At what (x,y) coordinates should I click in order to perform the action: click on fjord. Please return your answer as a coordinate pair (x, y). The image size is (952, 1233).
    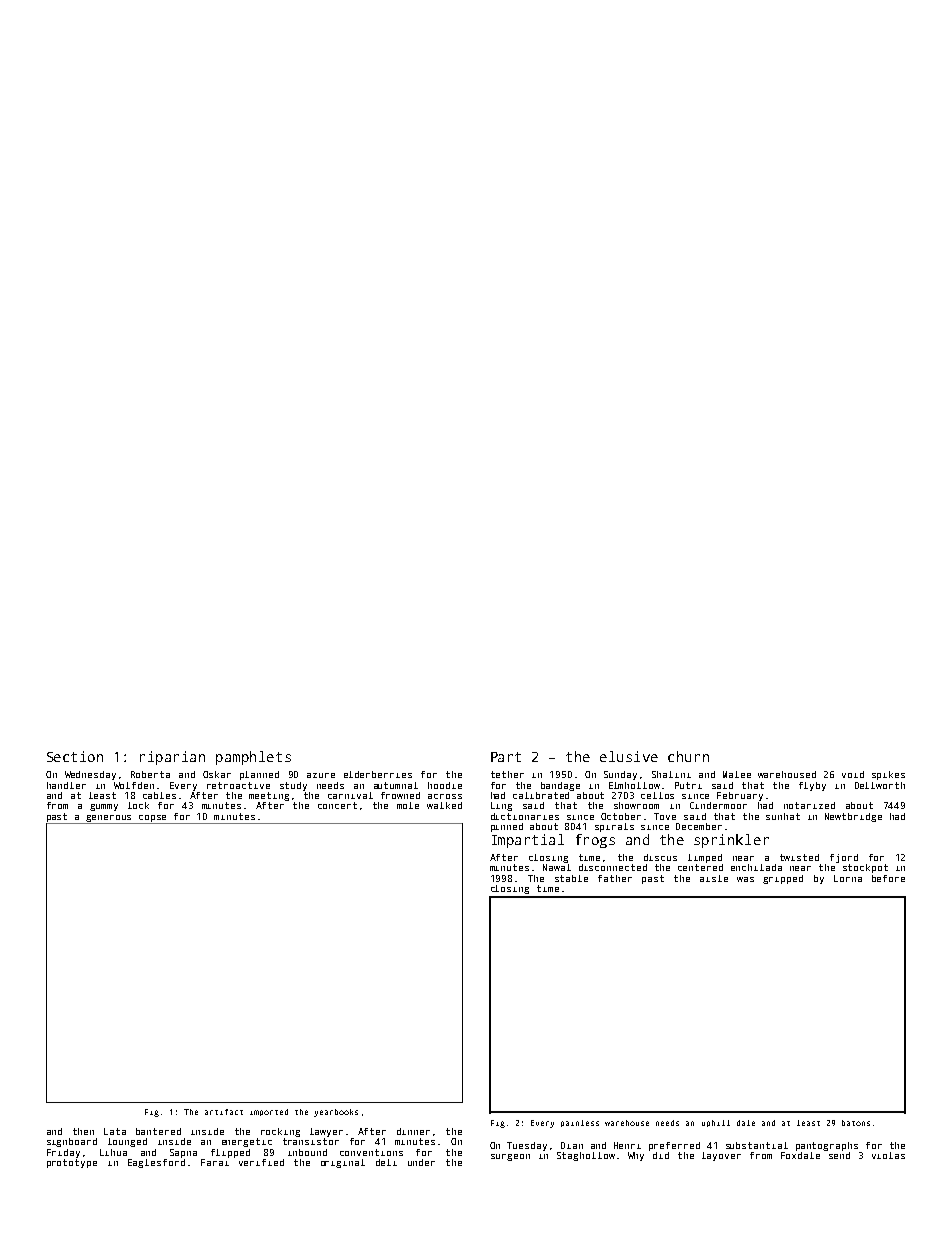
    Looking at the image, I should click on (844, 858).
